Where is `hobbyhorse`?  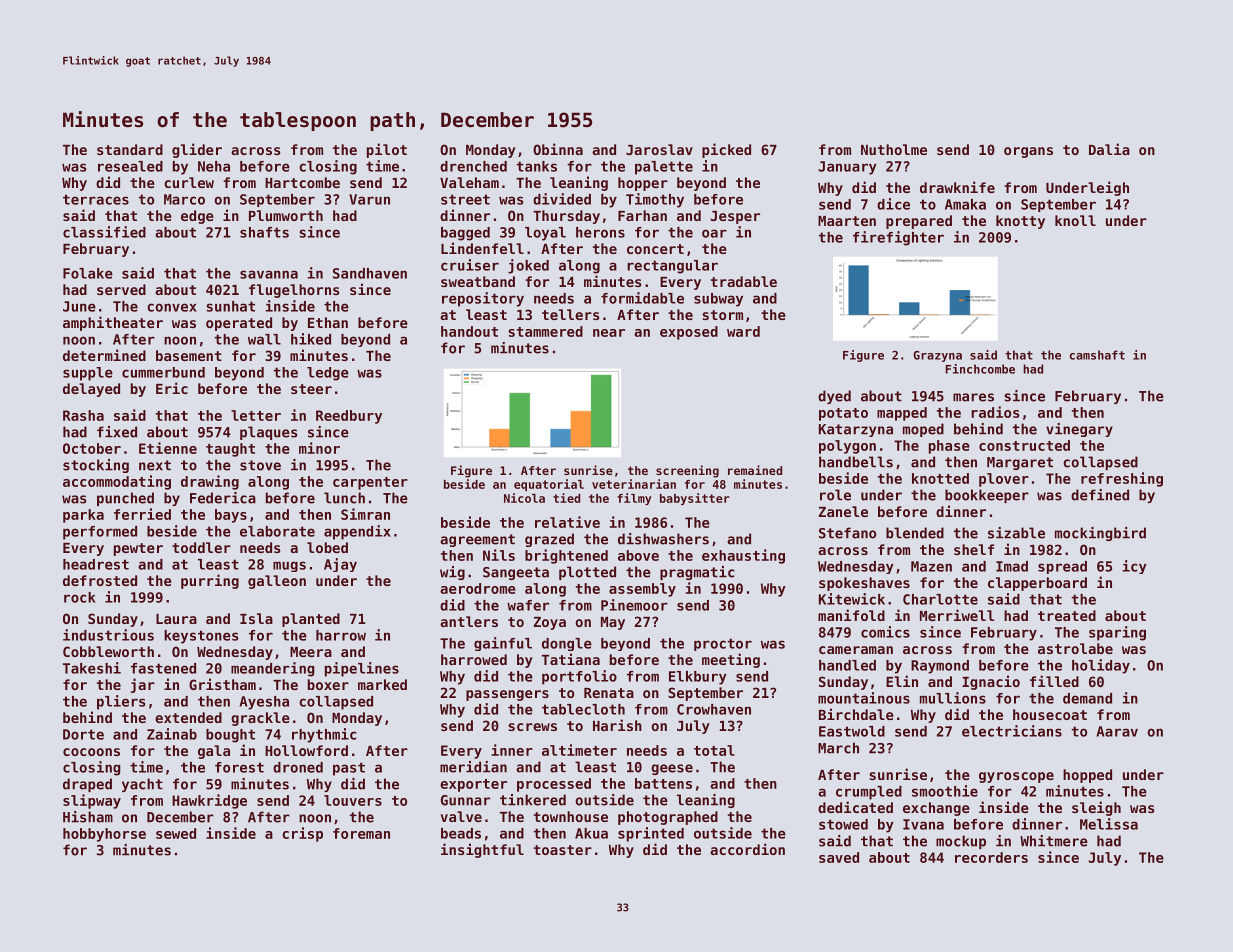 hobbyhorse is located at coordinates (104, 835).
